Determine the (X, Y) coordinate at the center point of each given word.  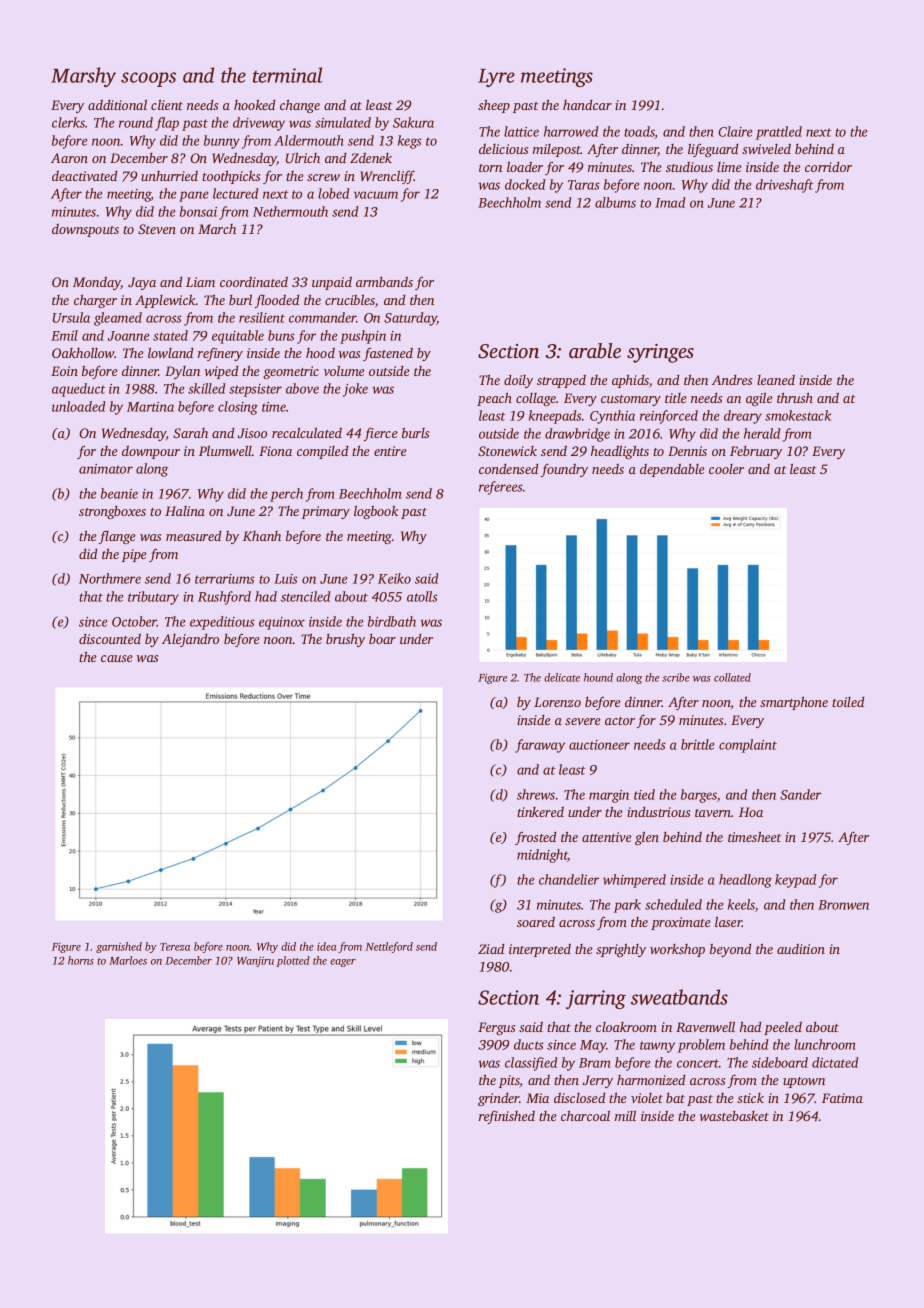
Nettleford (389, 947)
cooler (726, 469)
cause (117, 658)
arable (595, 350)
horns (81, 960)
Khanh (262, 536)
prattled (779, 133)
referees (501, 488)
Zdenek (371, 158)
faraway (540, 746)
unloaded (79, 406)
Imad (670, 202)
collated (732, 677)
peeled (783, 1028)
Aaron (69, 158)
